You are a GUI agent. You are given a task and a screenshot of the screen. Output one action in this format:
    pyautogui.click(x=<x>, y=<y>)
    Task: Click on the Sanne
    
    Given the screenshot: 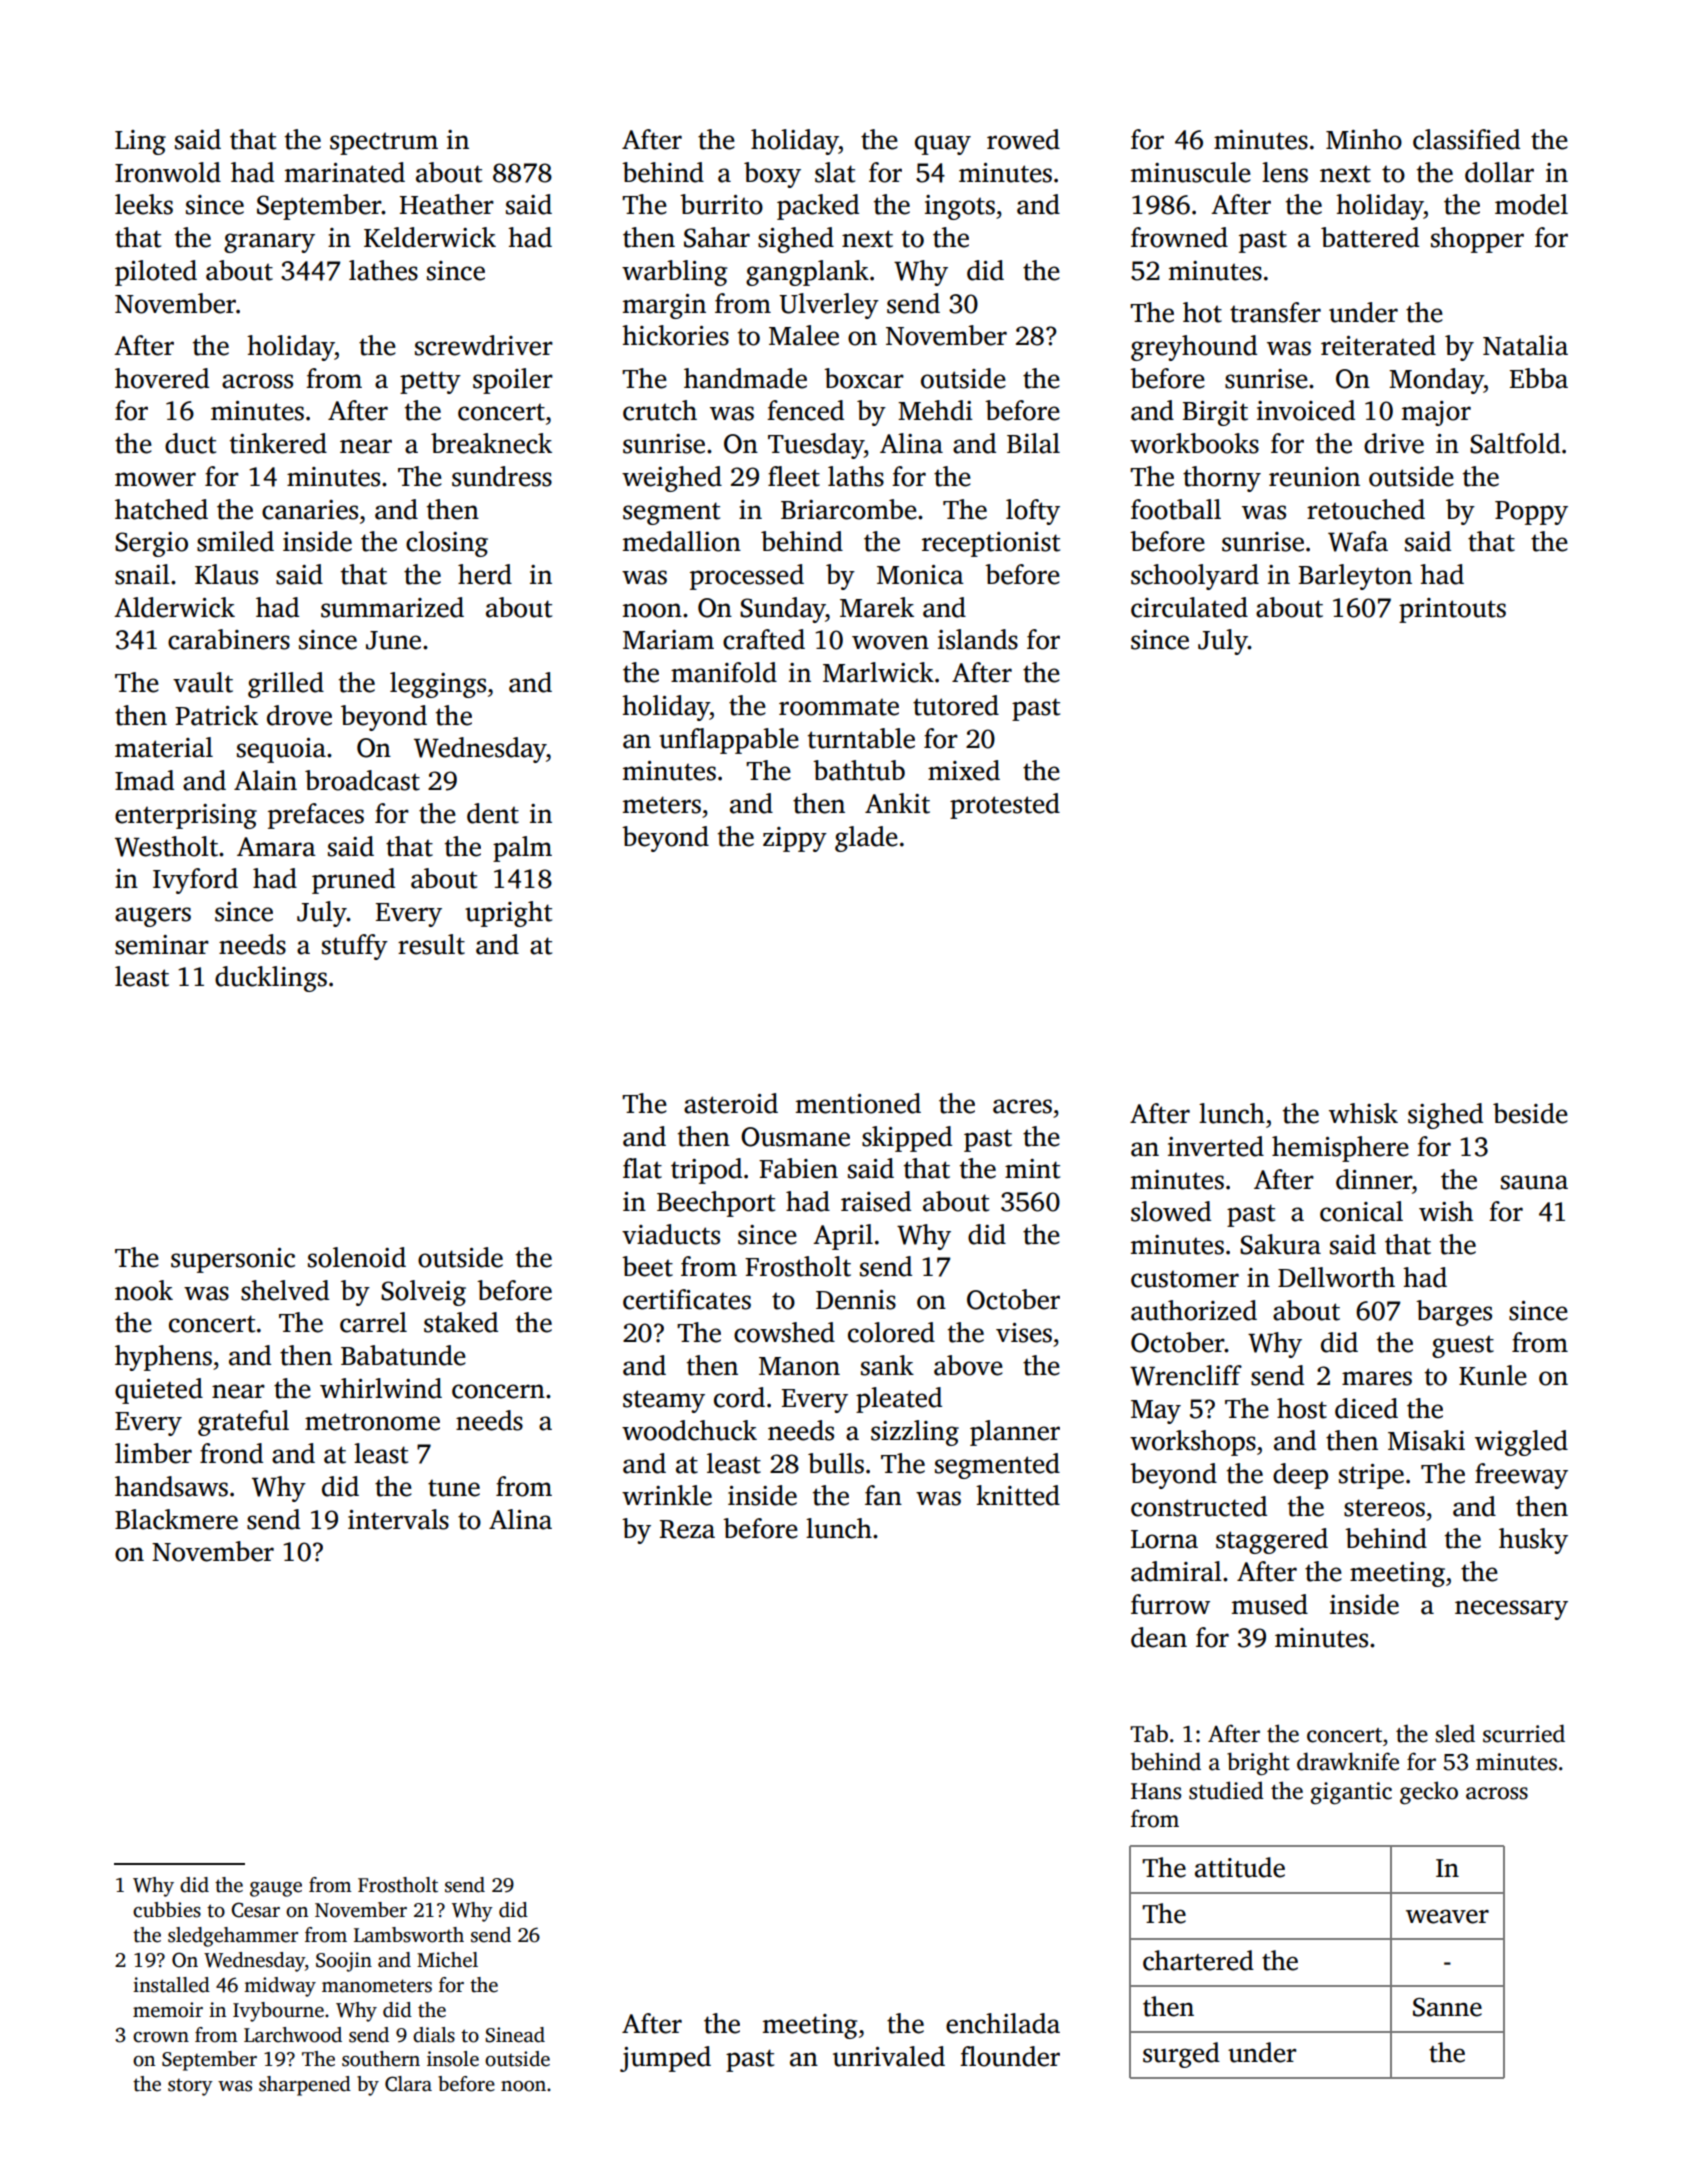 What is the action you would take?
    pyautogui.click(x=1447, y=2007)
